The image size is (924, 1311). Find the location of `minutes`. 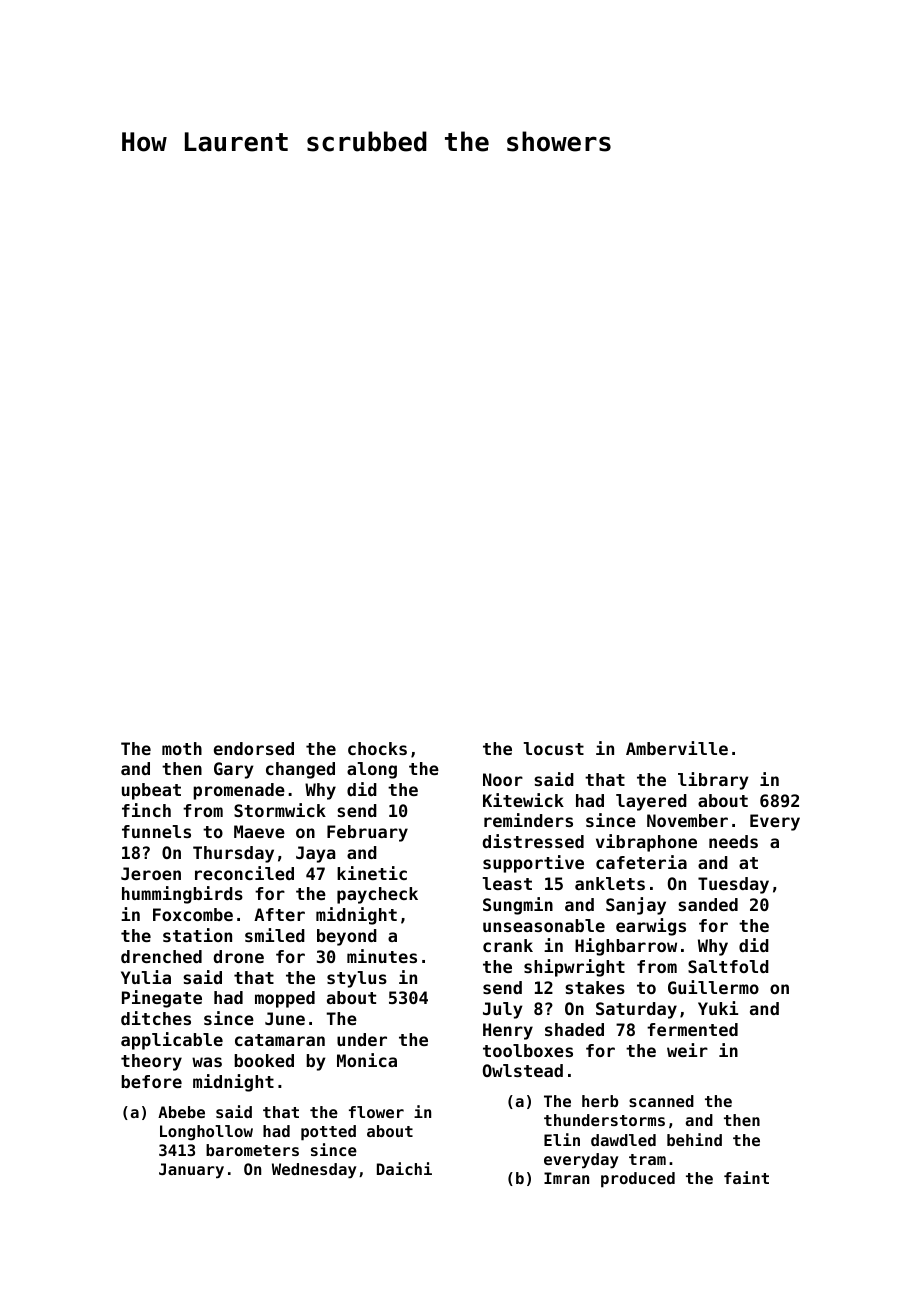

minutes is located at coordinates (382, 956).
